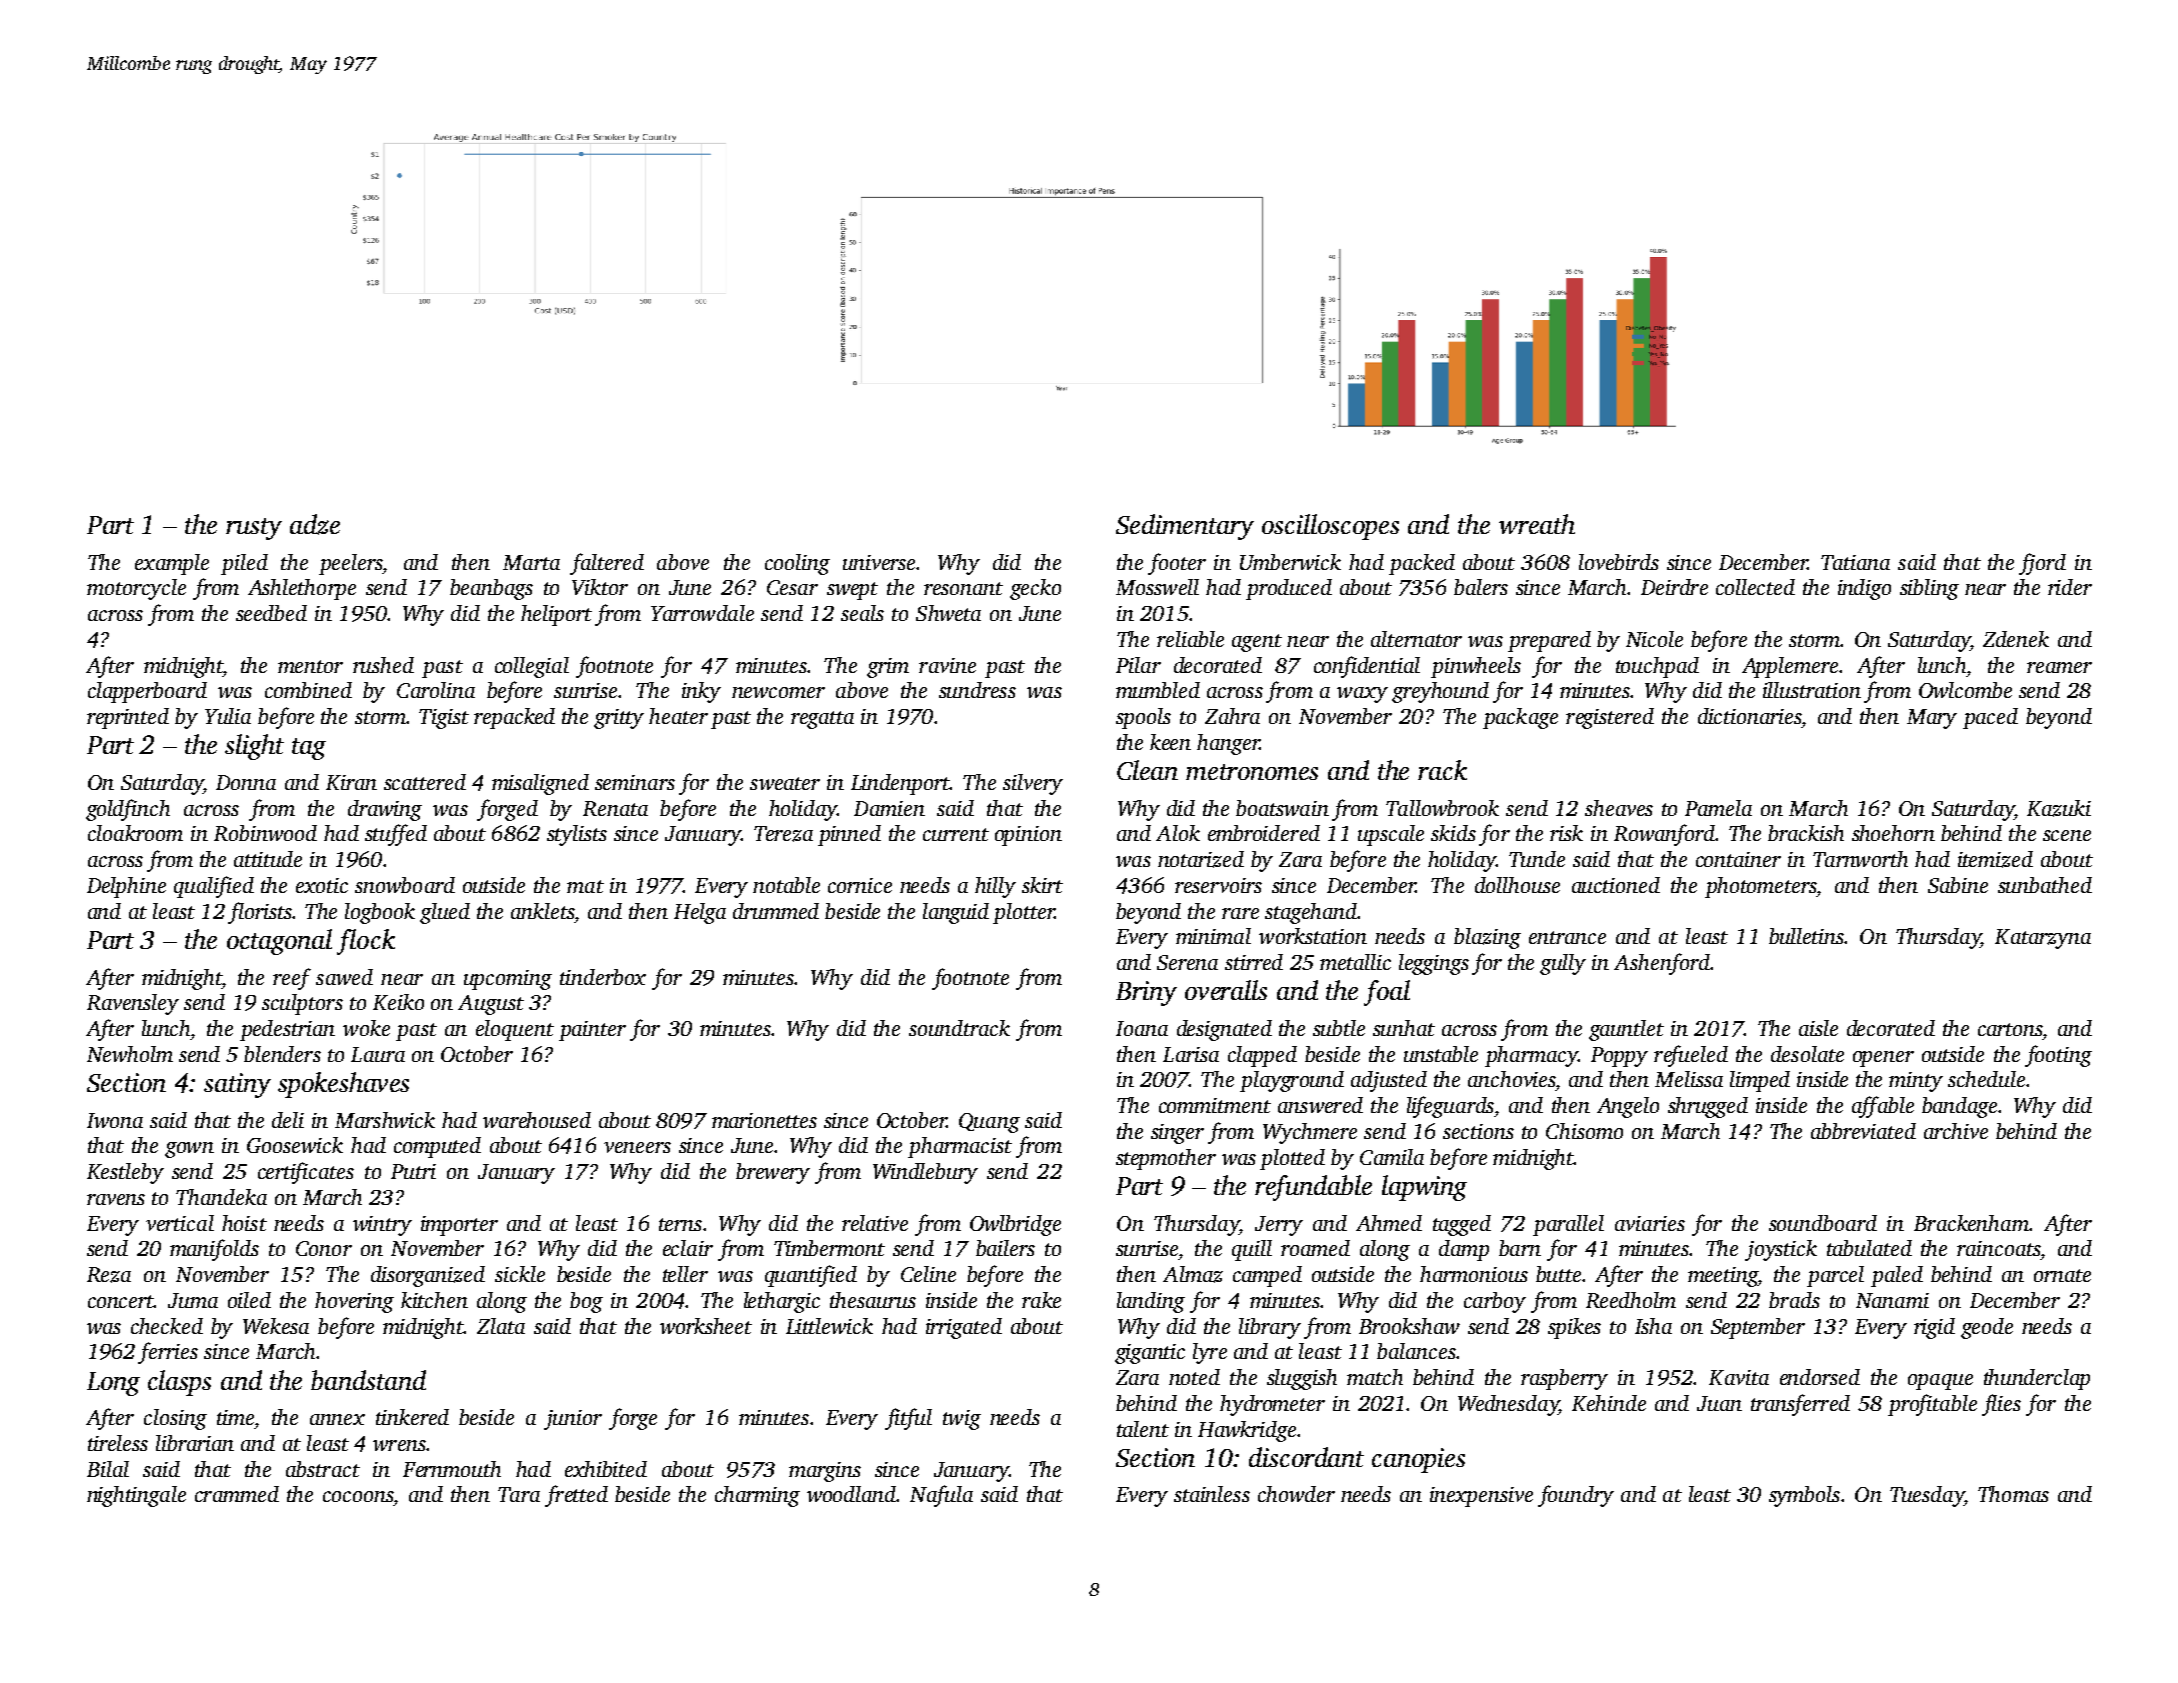 This screenshot has width=2178, height=1683. I want to click on nightingale, so click(136, 1496).
